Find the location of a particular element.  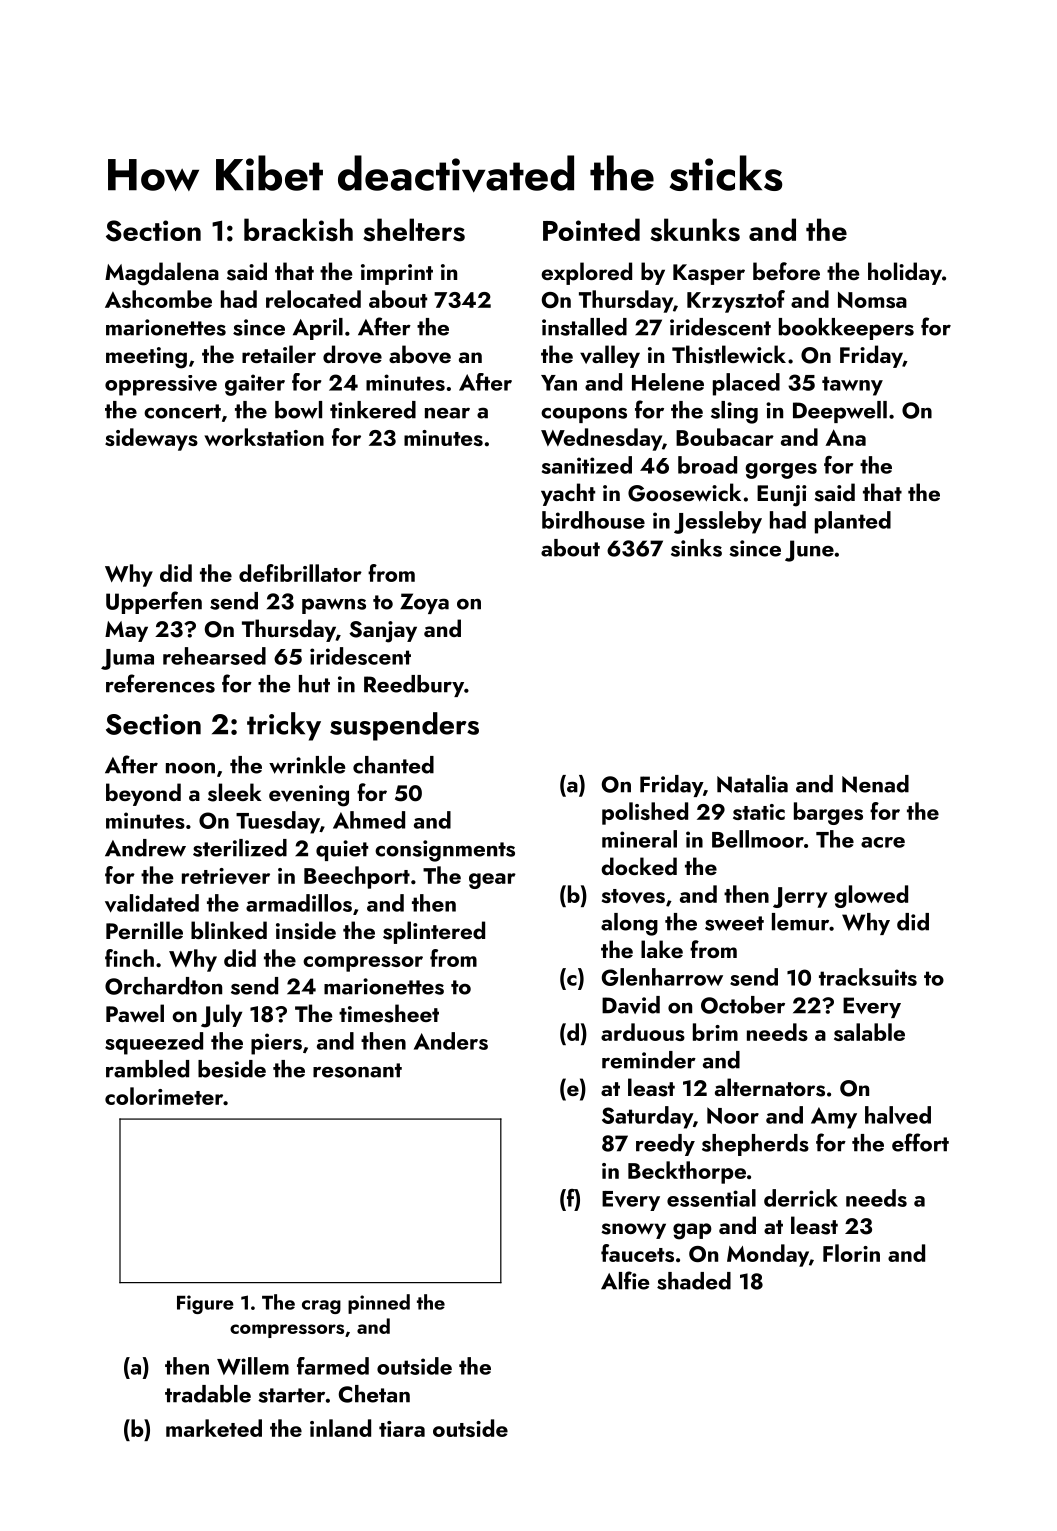

Yan is located at coordinates (559, 383).
